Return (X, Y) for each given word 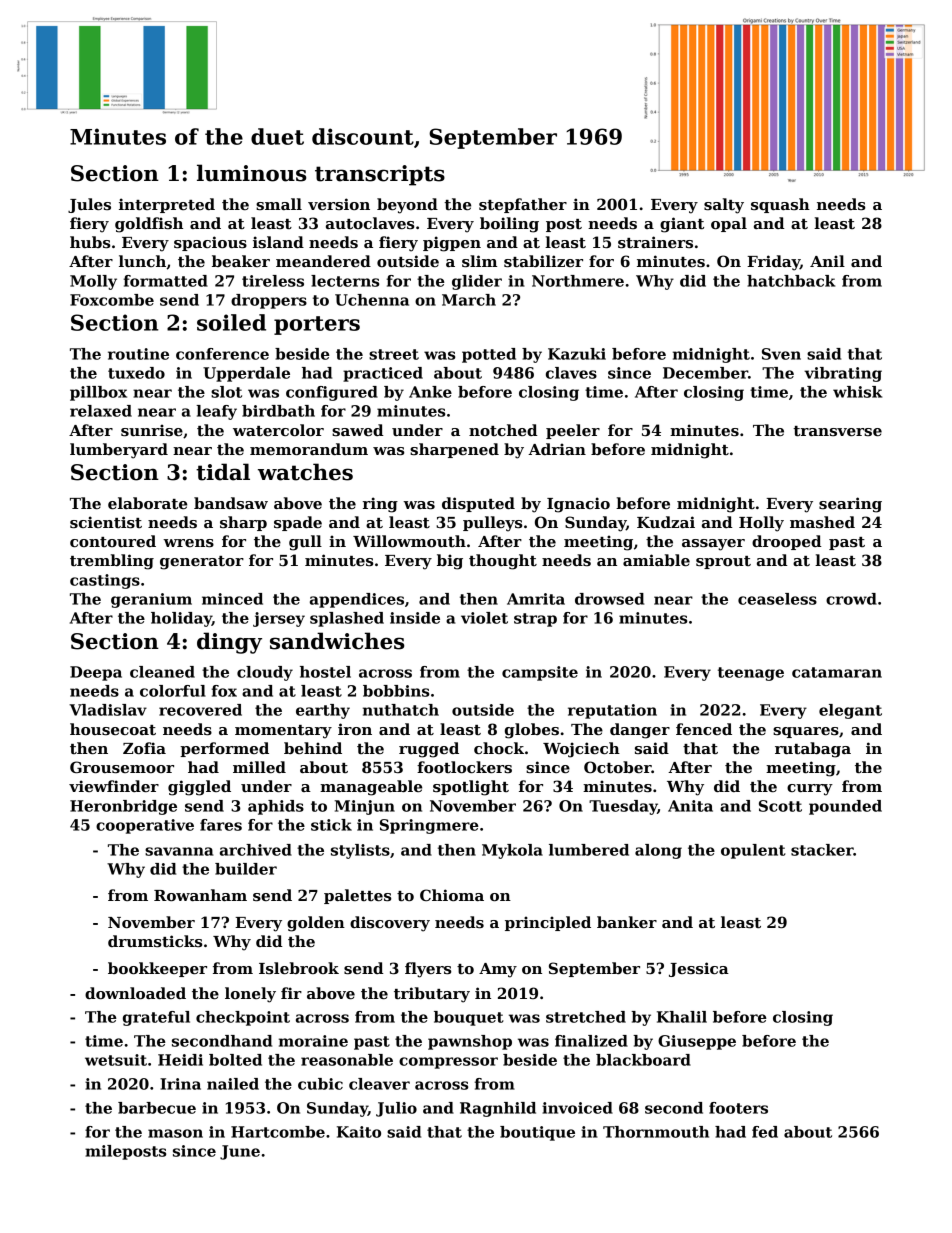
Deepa (96, 673)
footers (738, 1108)
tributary (432, 995)
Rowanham (200, 895)
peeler (573, 431)
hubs (90, 242)
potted (489, 355)
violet (484, 618)
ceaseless (777, 599)
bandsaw (231, 503)
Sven (781, 354)
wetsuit (116, 1060)
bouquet (469, 1018)
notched (503, 430)
